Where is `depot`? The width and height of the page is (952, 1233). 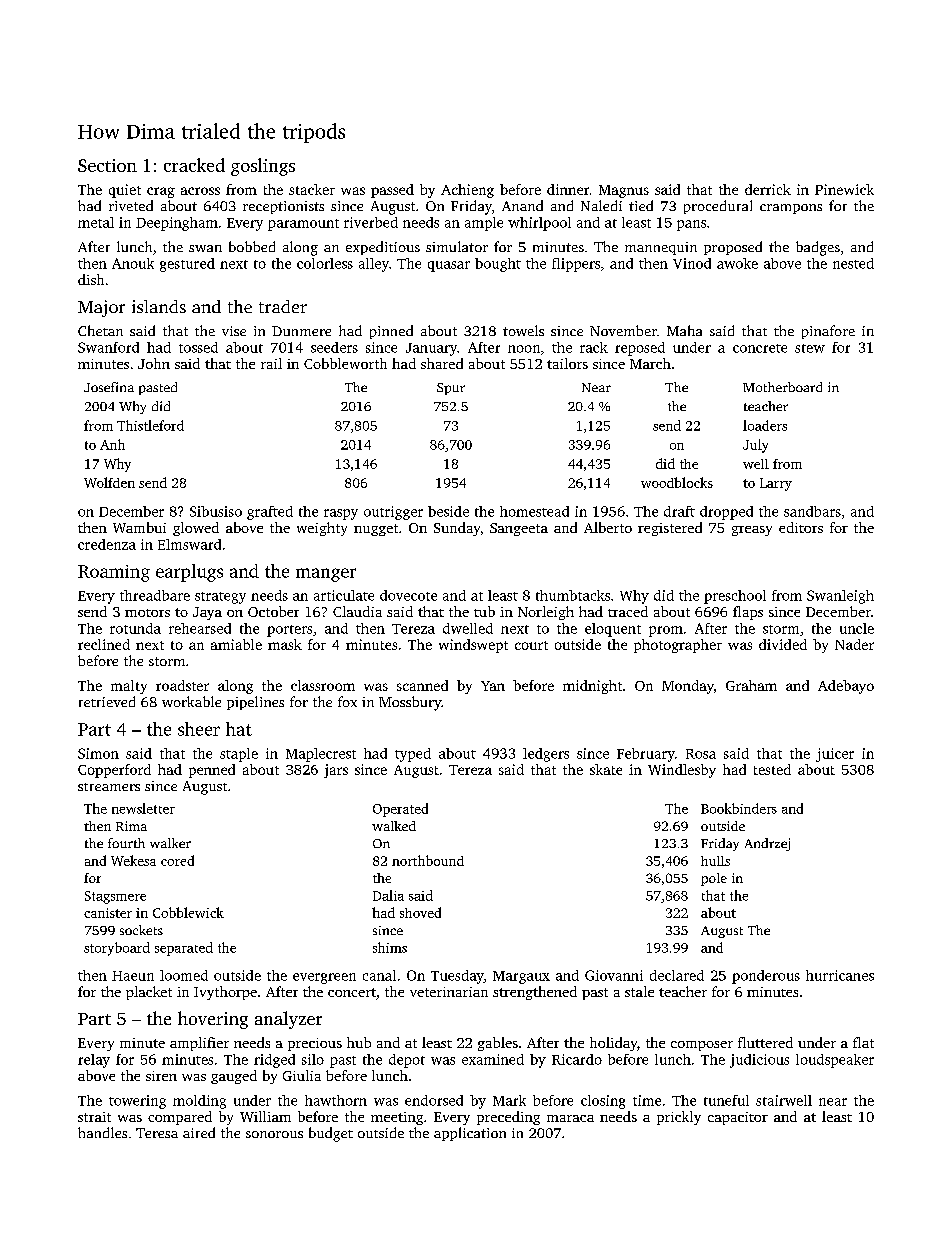
depot is located at coordinates (407, 1061).
